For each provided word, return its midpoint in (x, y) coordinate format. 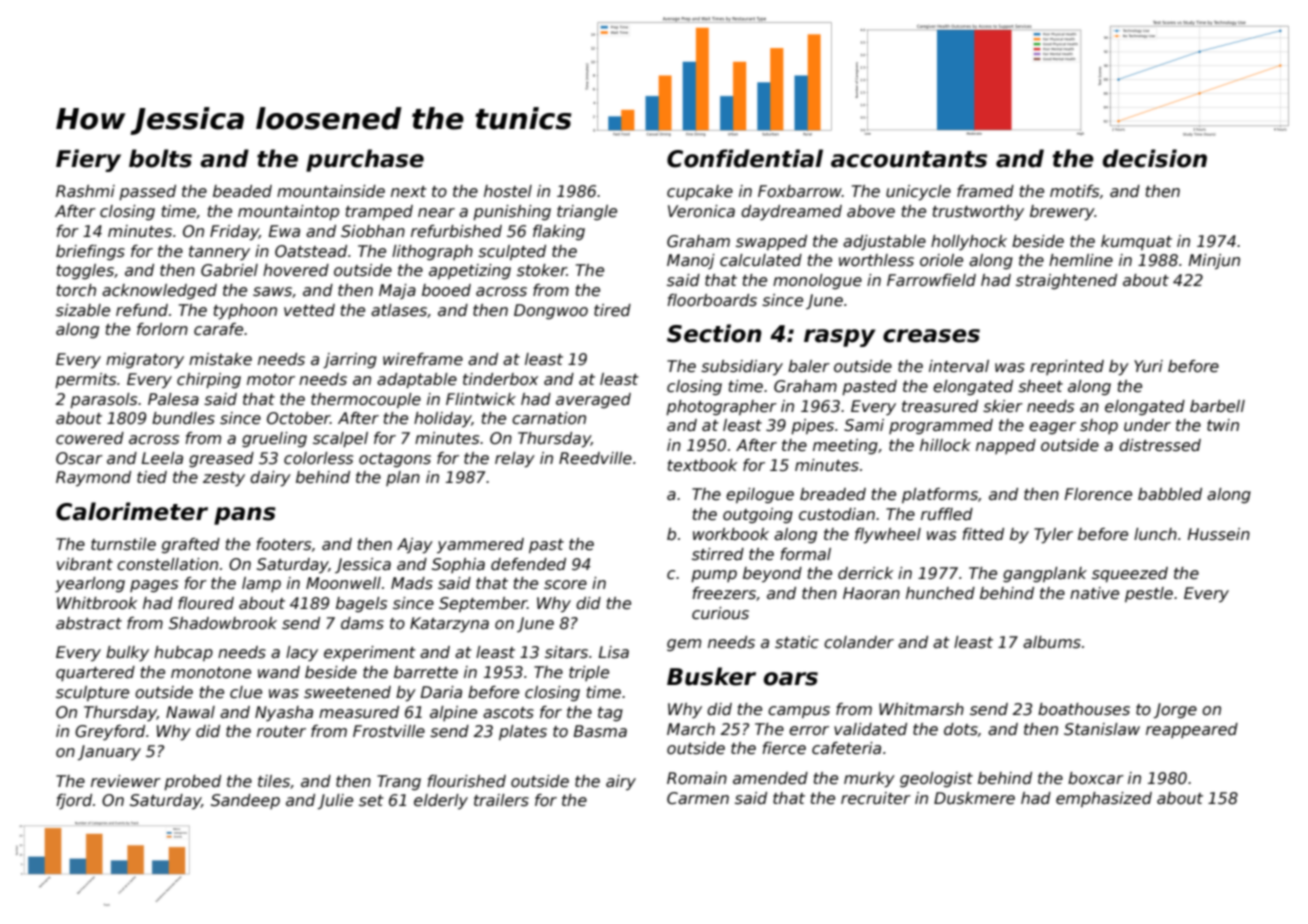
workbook (731, 534)
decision (1154, 158)
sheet (1040, 386)
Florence (1098, 494)
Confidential (745, 158)
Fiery (88, 160)
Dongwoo (551, 311)
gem (684, 645)
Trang (399, 782)
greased (221, 459)
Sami (864, 425)
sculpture (92, 693)
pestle (1149, 594)
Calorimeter (132, 511)
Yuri (1148, 366)
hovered (296, 270)
